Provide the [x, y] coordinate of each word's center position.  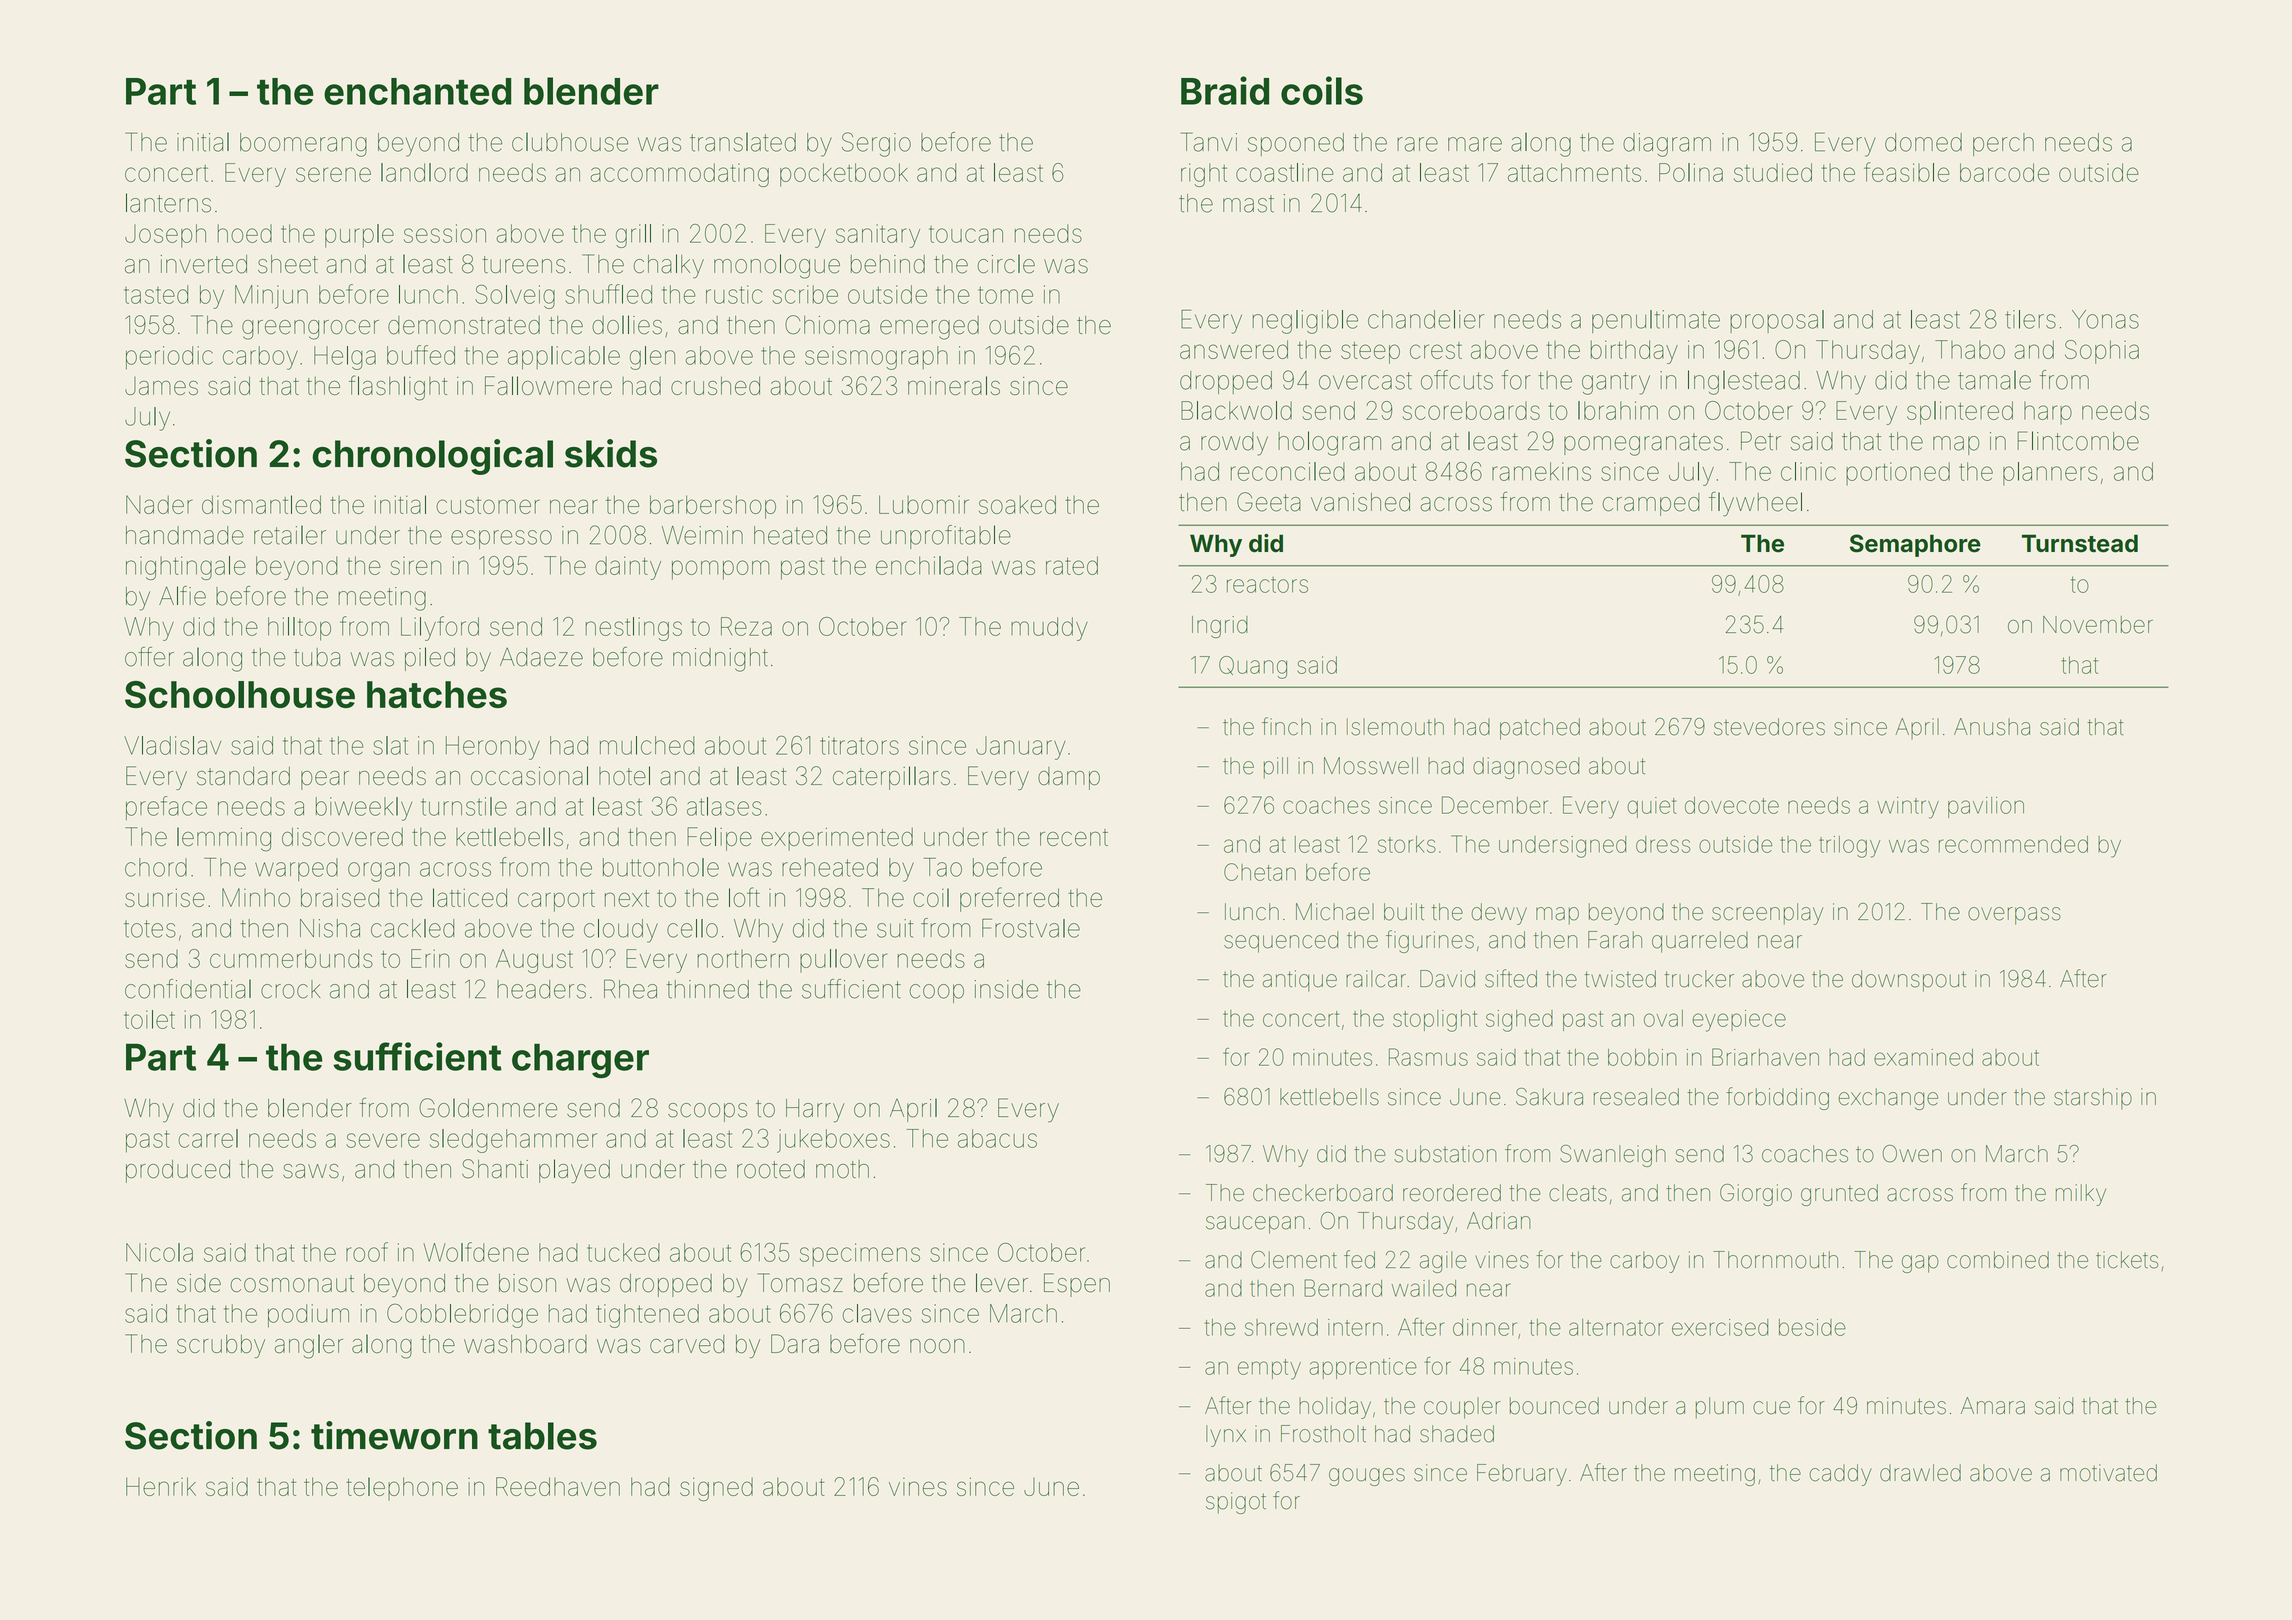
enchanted [417, 91]
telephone [402, 1489]
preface [166, 808]
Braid [1225, 90]
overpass [2014, 916]
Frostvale [1031, 928]
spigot [1236, 1503]
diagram [1667, 145]
